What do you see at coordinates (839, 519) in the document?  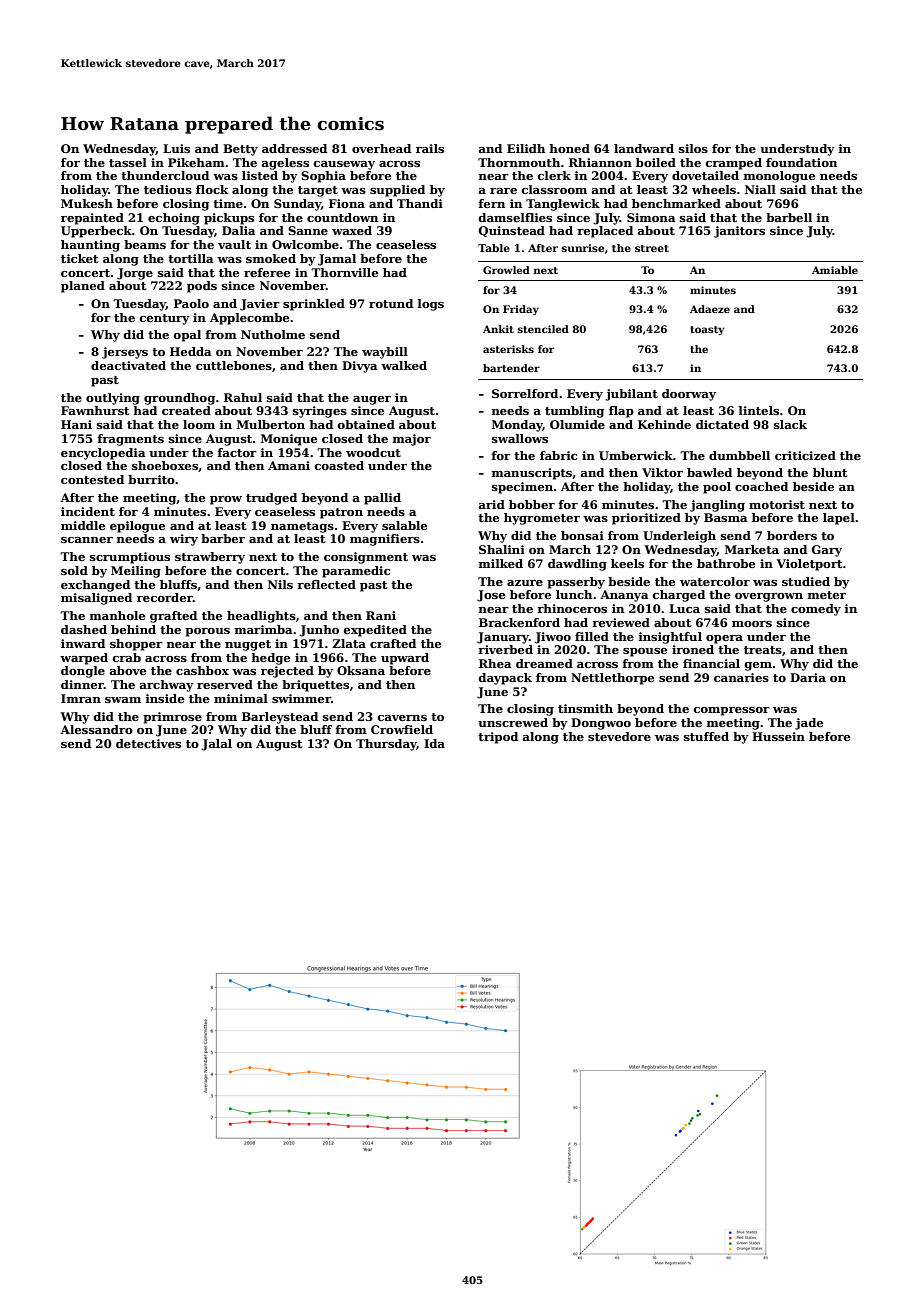 I see `lapel` at bounding box center [839, 519].
